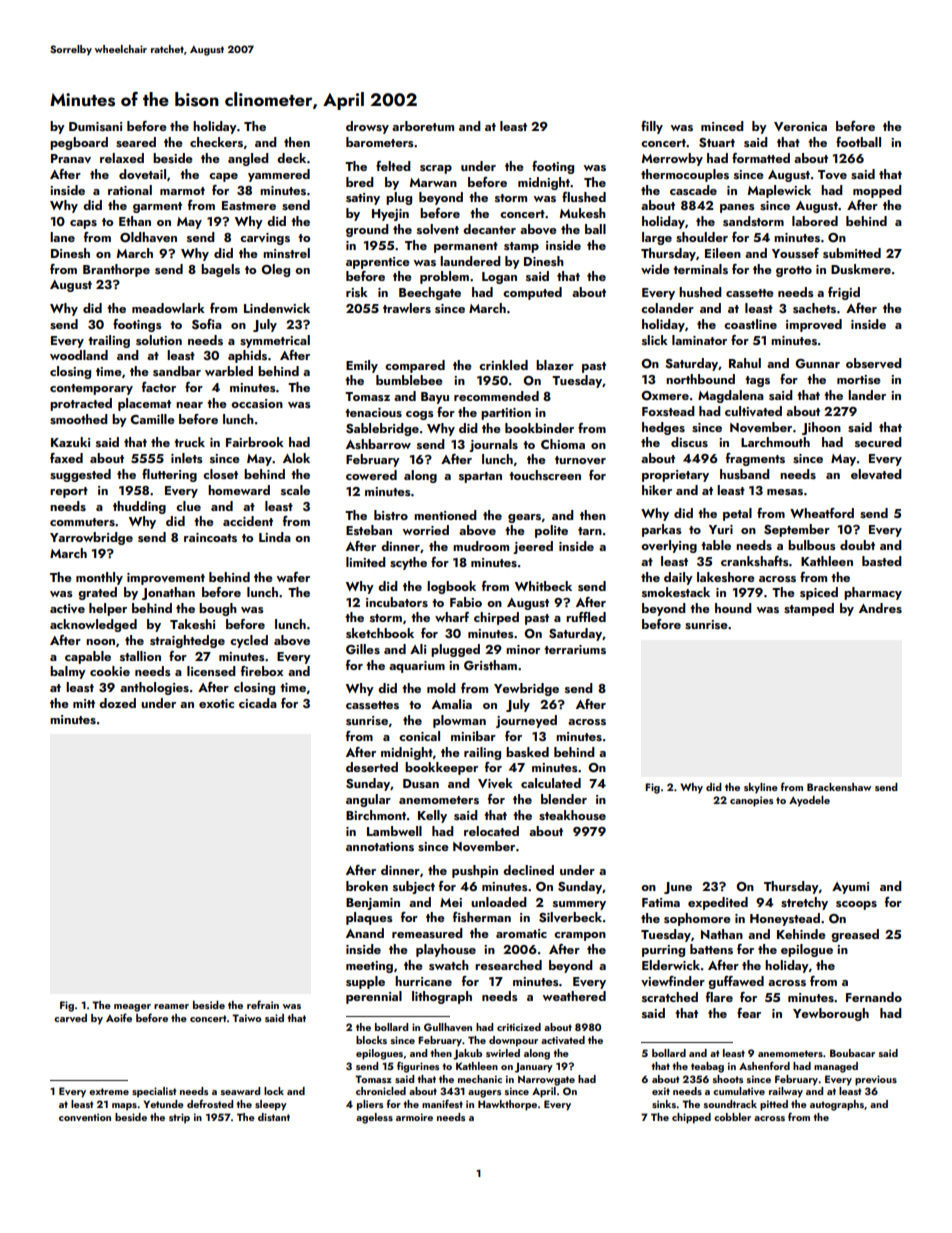  I want to click on thudding, so click(139, 507).
